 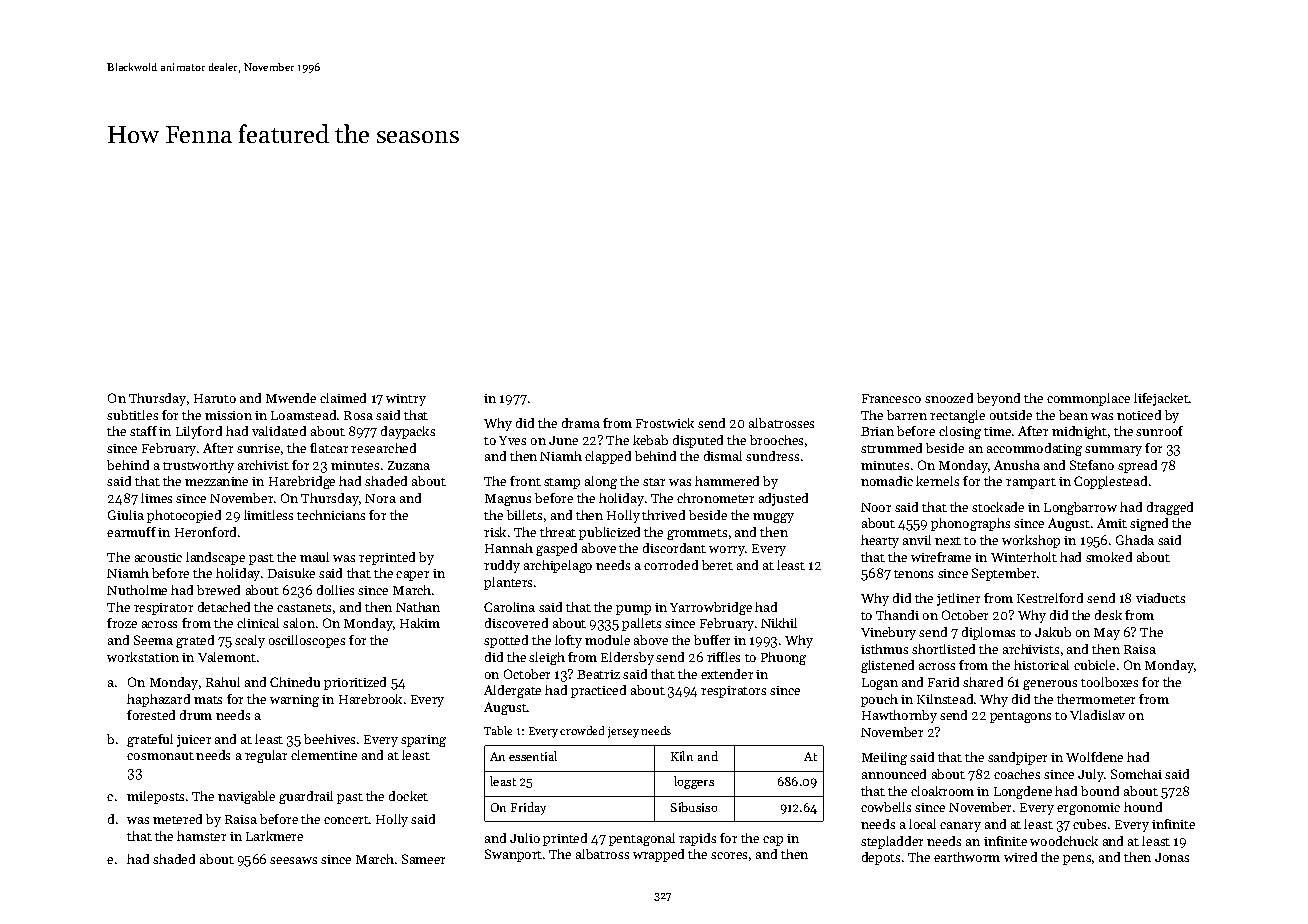 What do you see at coordinates (420, 623) in the screenshot?
I see `Hakim` at bounding box center [420, 623].
